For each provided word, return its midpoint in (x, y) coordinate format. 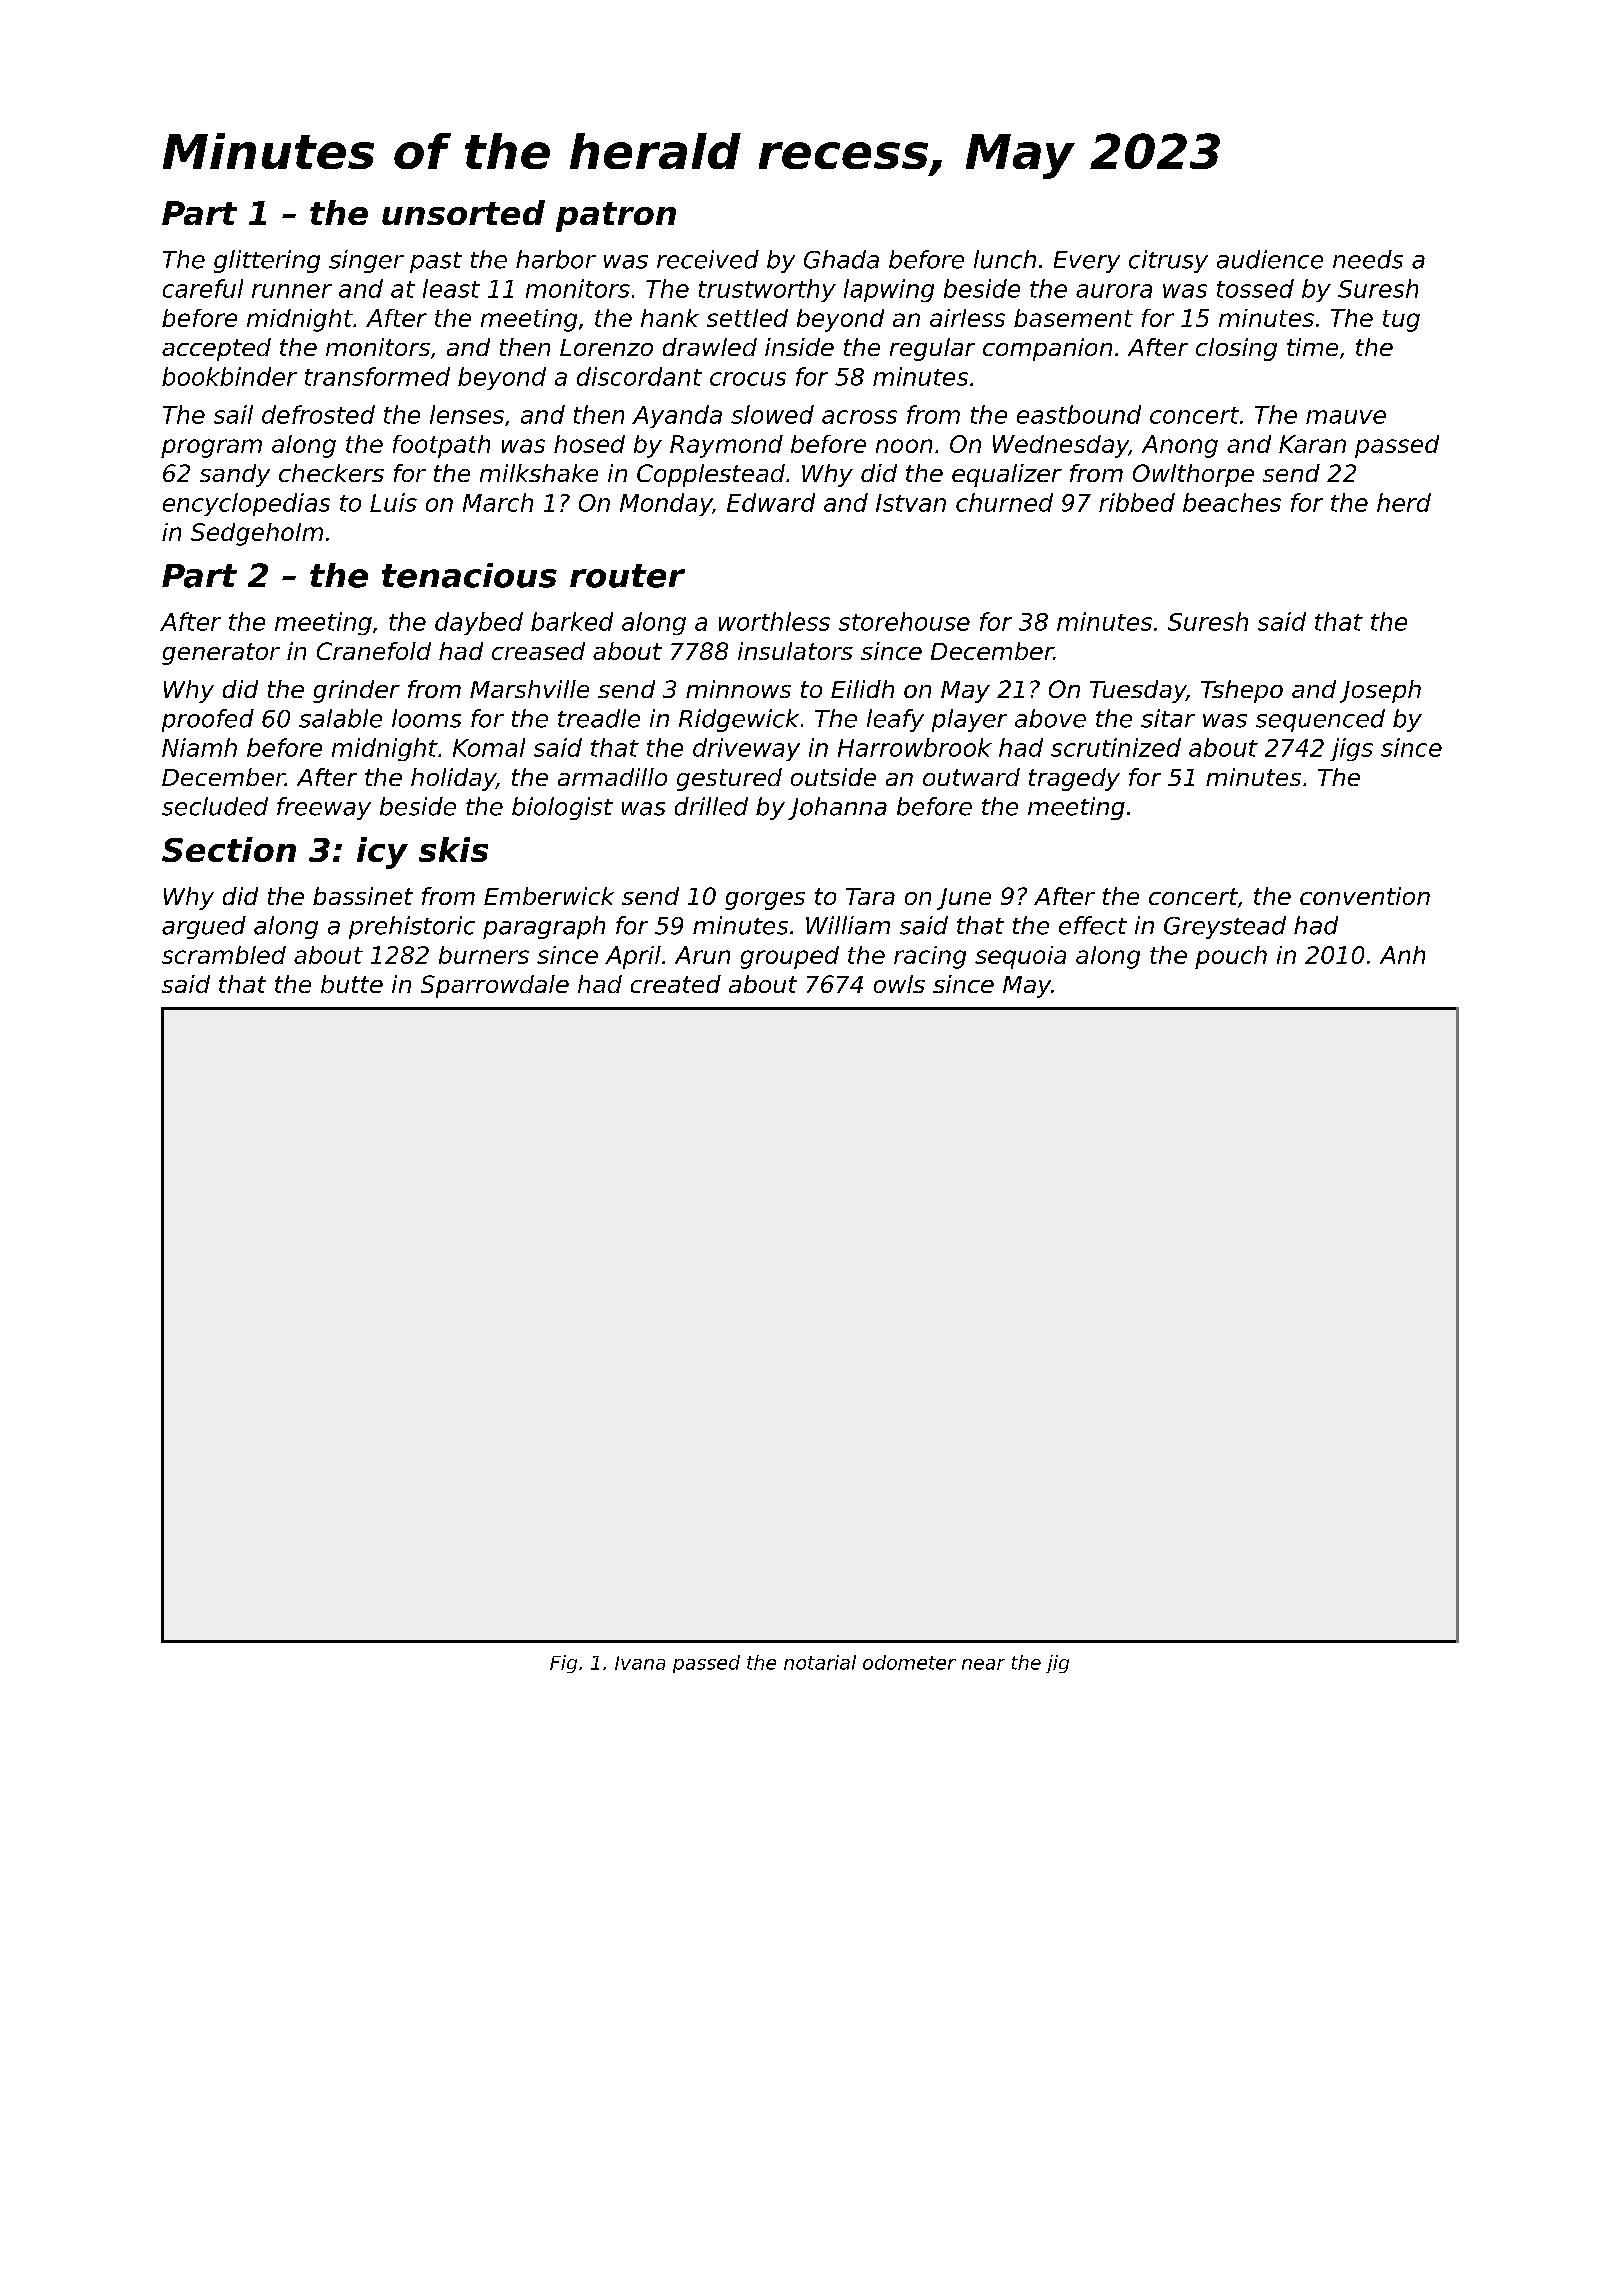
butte (352, 984)
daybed (479, 623)
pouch (1231, 957)
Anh (1402, 955)
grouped (790, 957)
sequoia (1020, 957)
